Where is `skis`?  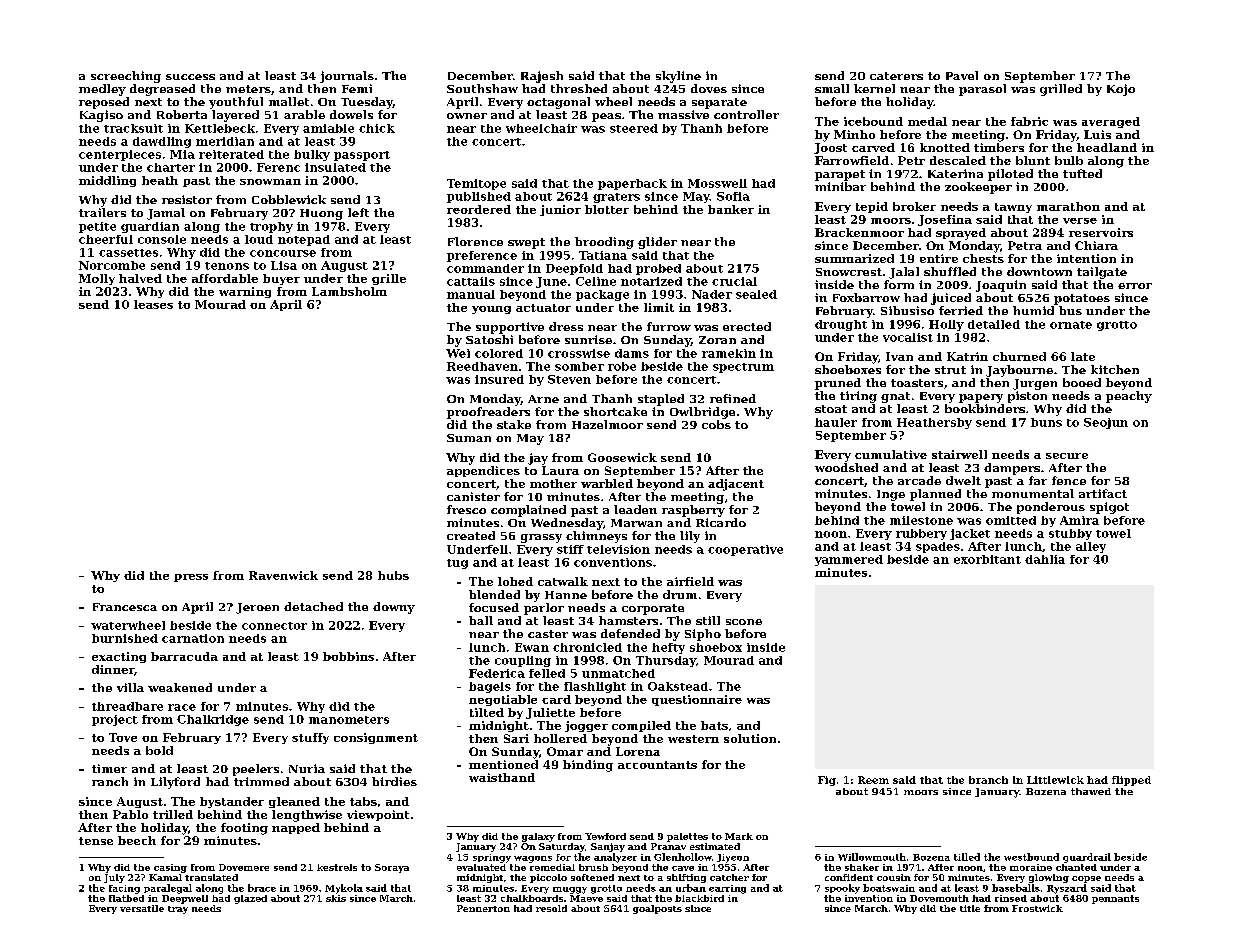
skis is located at coordinates (336, 898).
